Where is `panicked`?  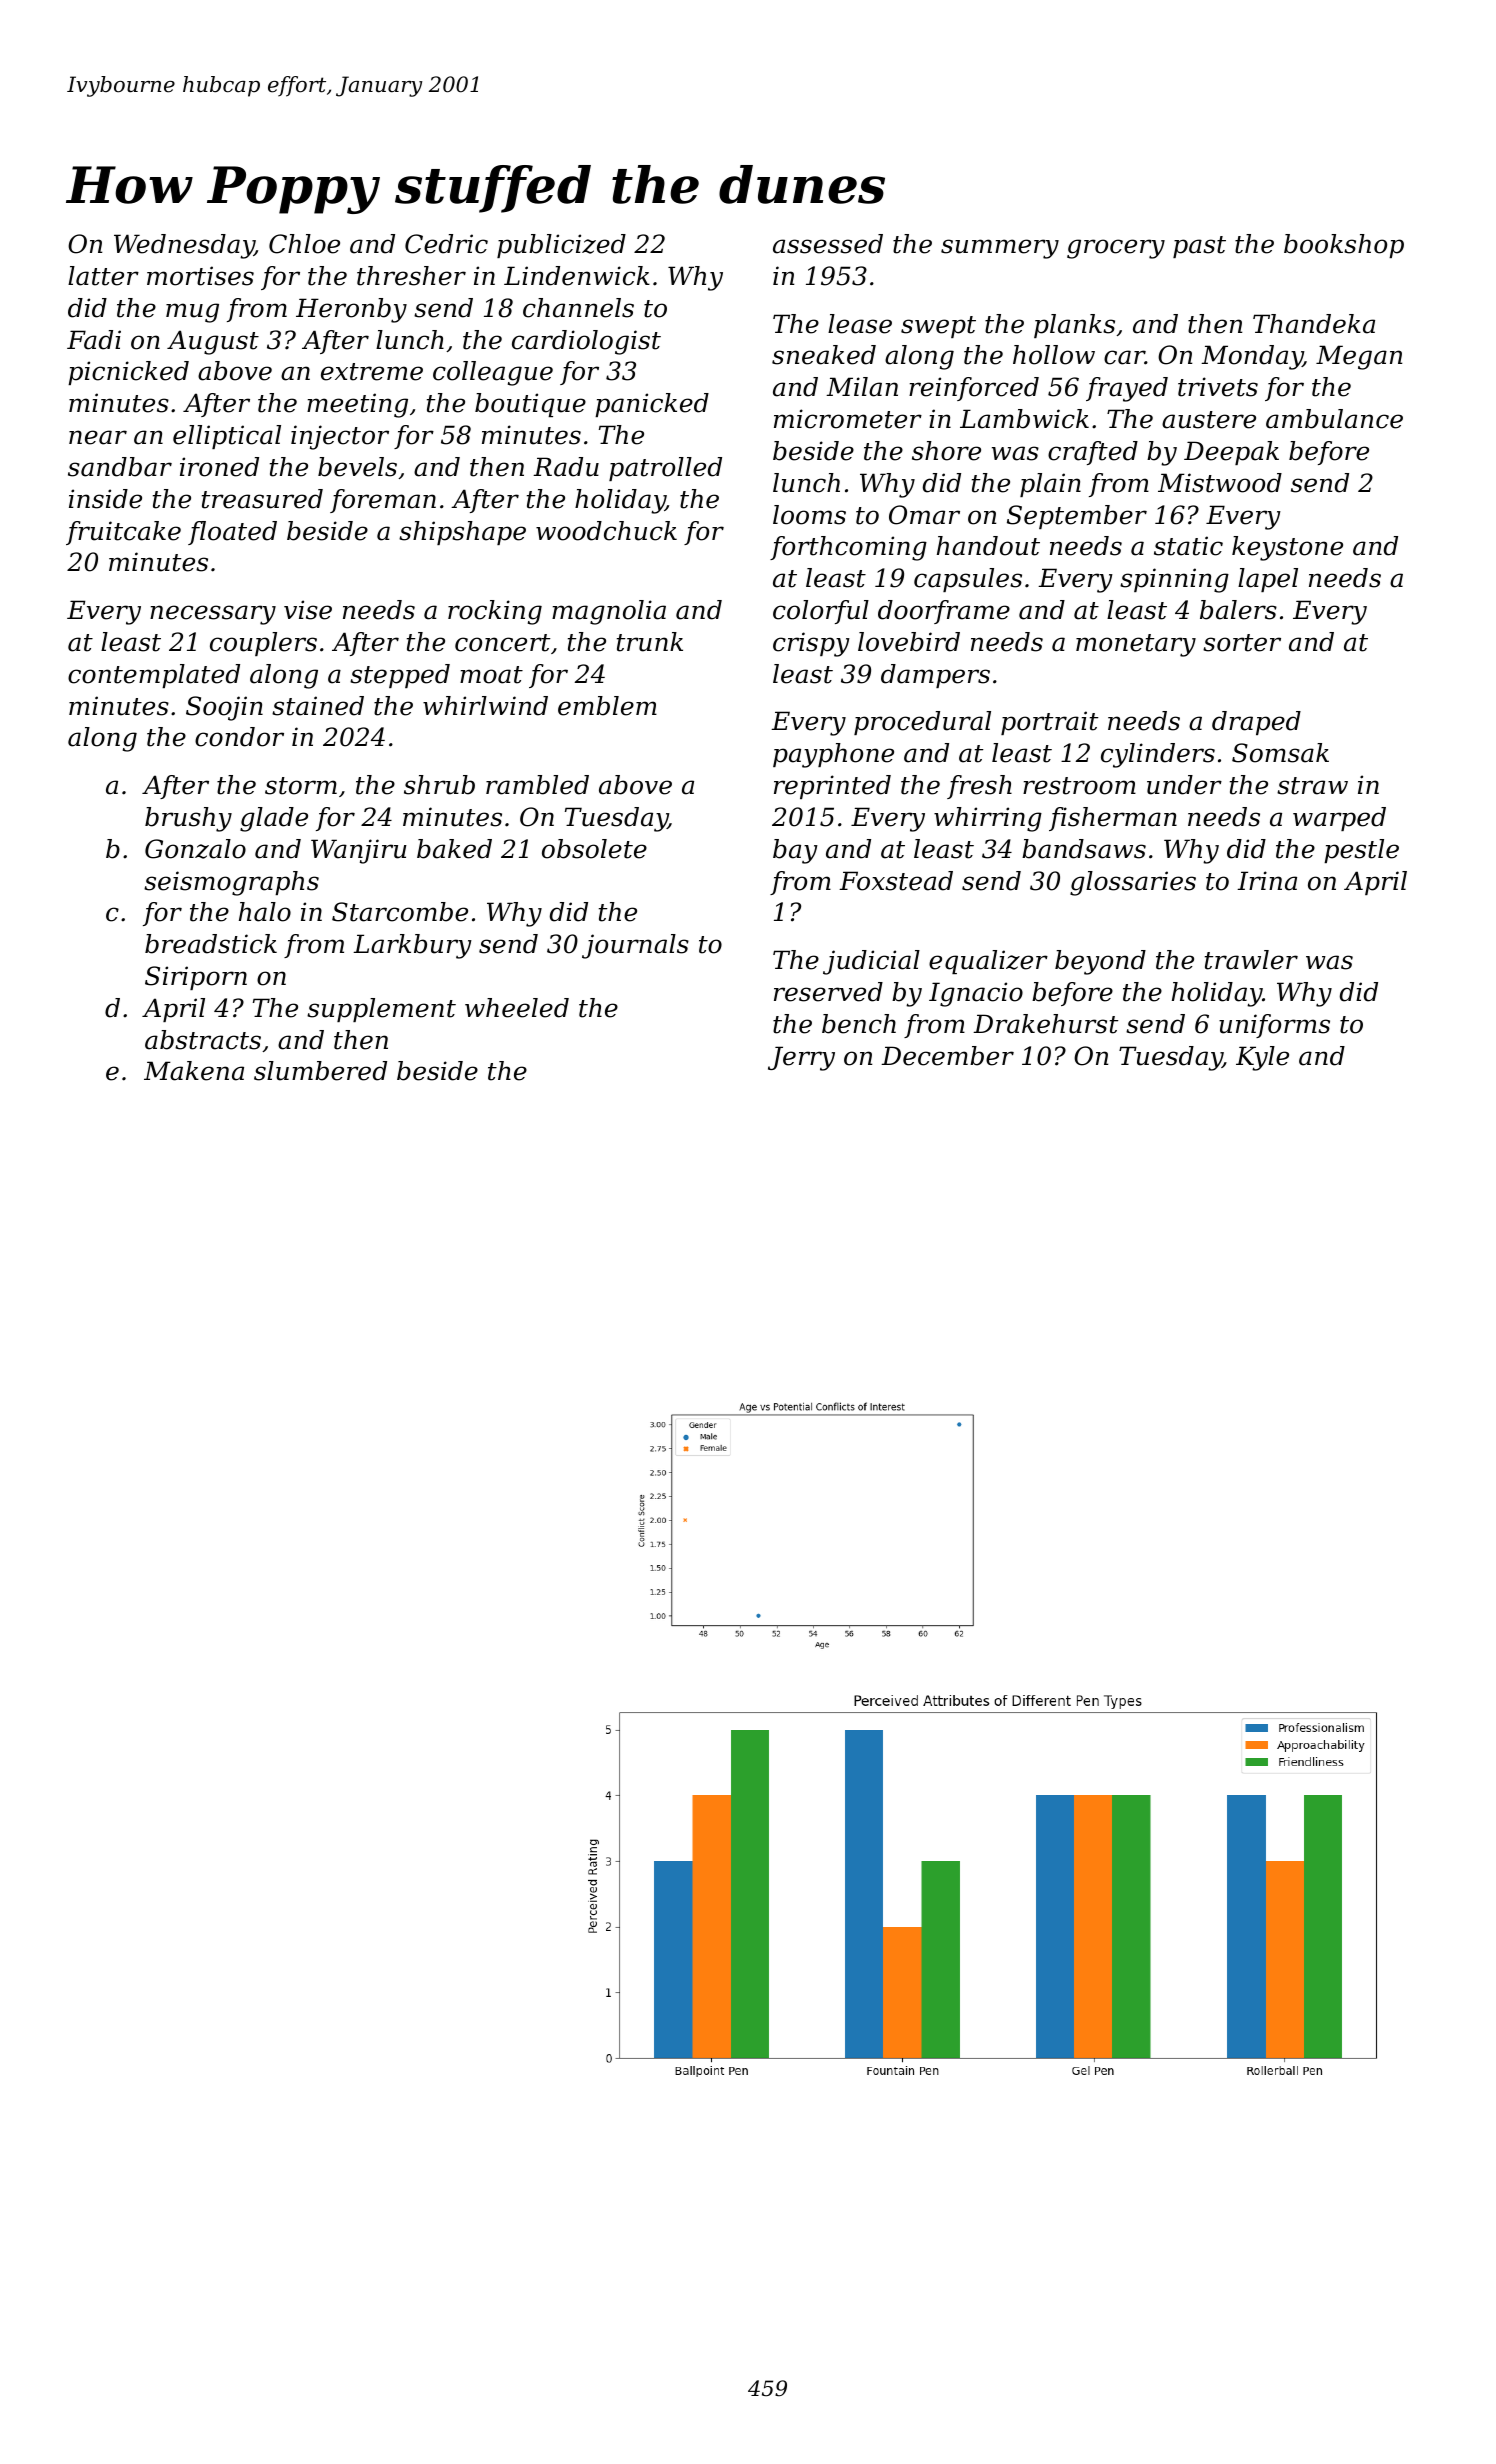
panicked is located at coordinates (652, 405).
